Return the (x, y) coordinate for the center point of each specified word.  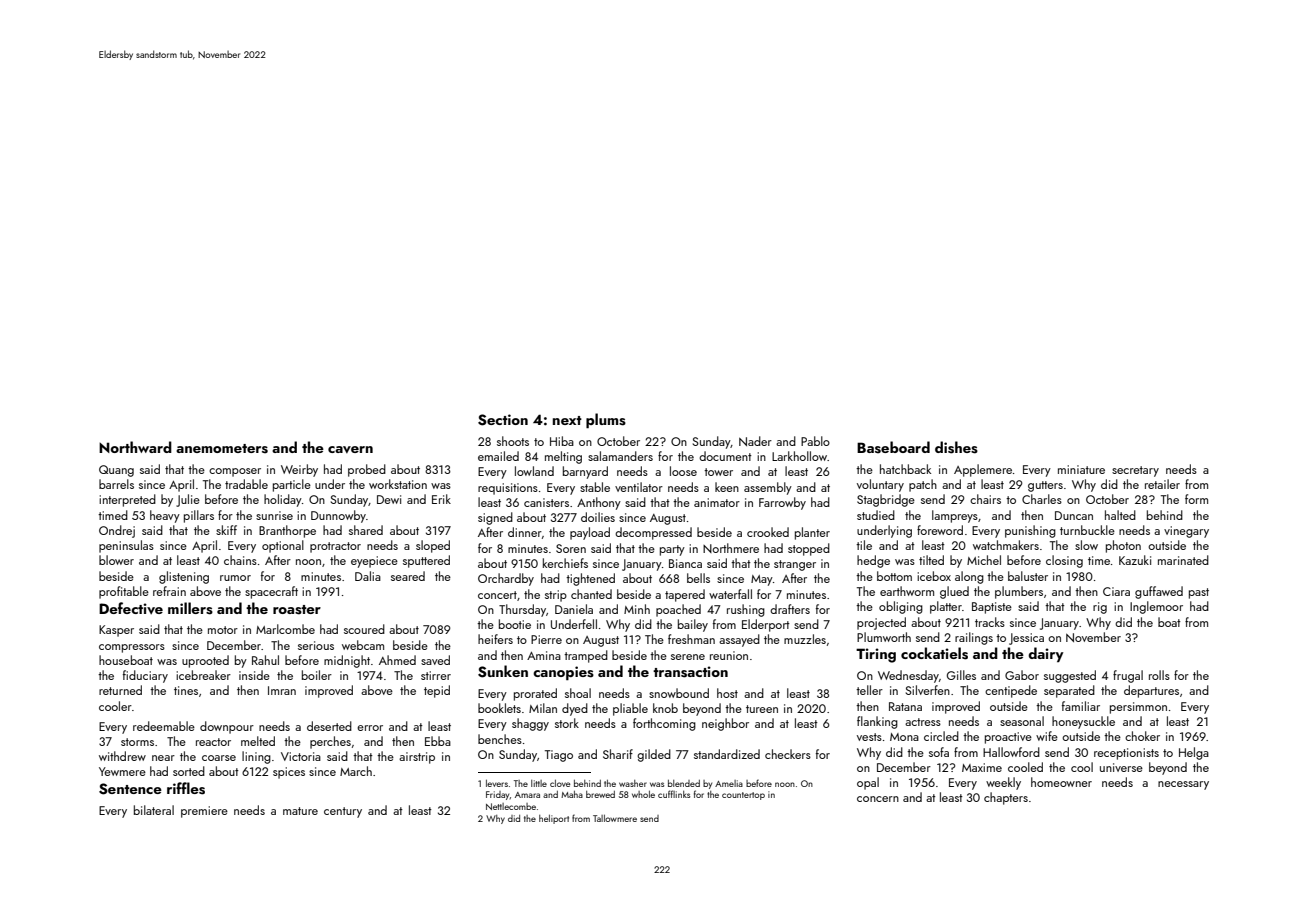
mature (300, 811)
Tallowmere (615, 818)
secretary (1135, 471)
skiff (226, 530)
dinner (525, 532)
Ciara (1116, 591)
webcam (363, 645)
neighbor (725, 724)
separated (1069, 691)
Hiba (562, 441)
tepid (437, 691)
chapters (1006, 798)
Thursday (522, 610)
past (1199, 593)
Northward (135, 447)
